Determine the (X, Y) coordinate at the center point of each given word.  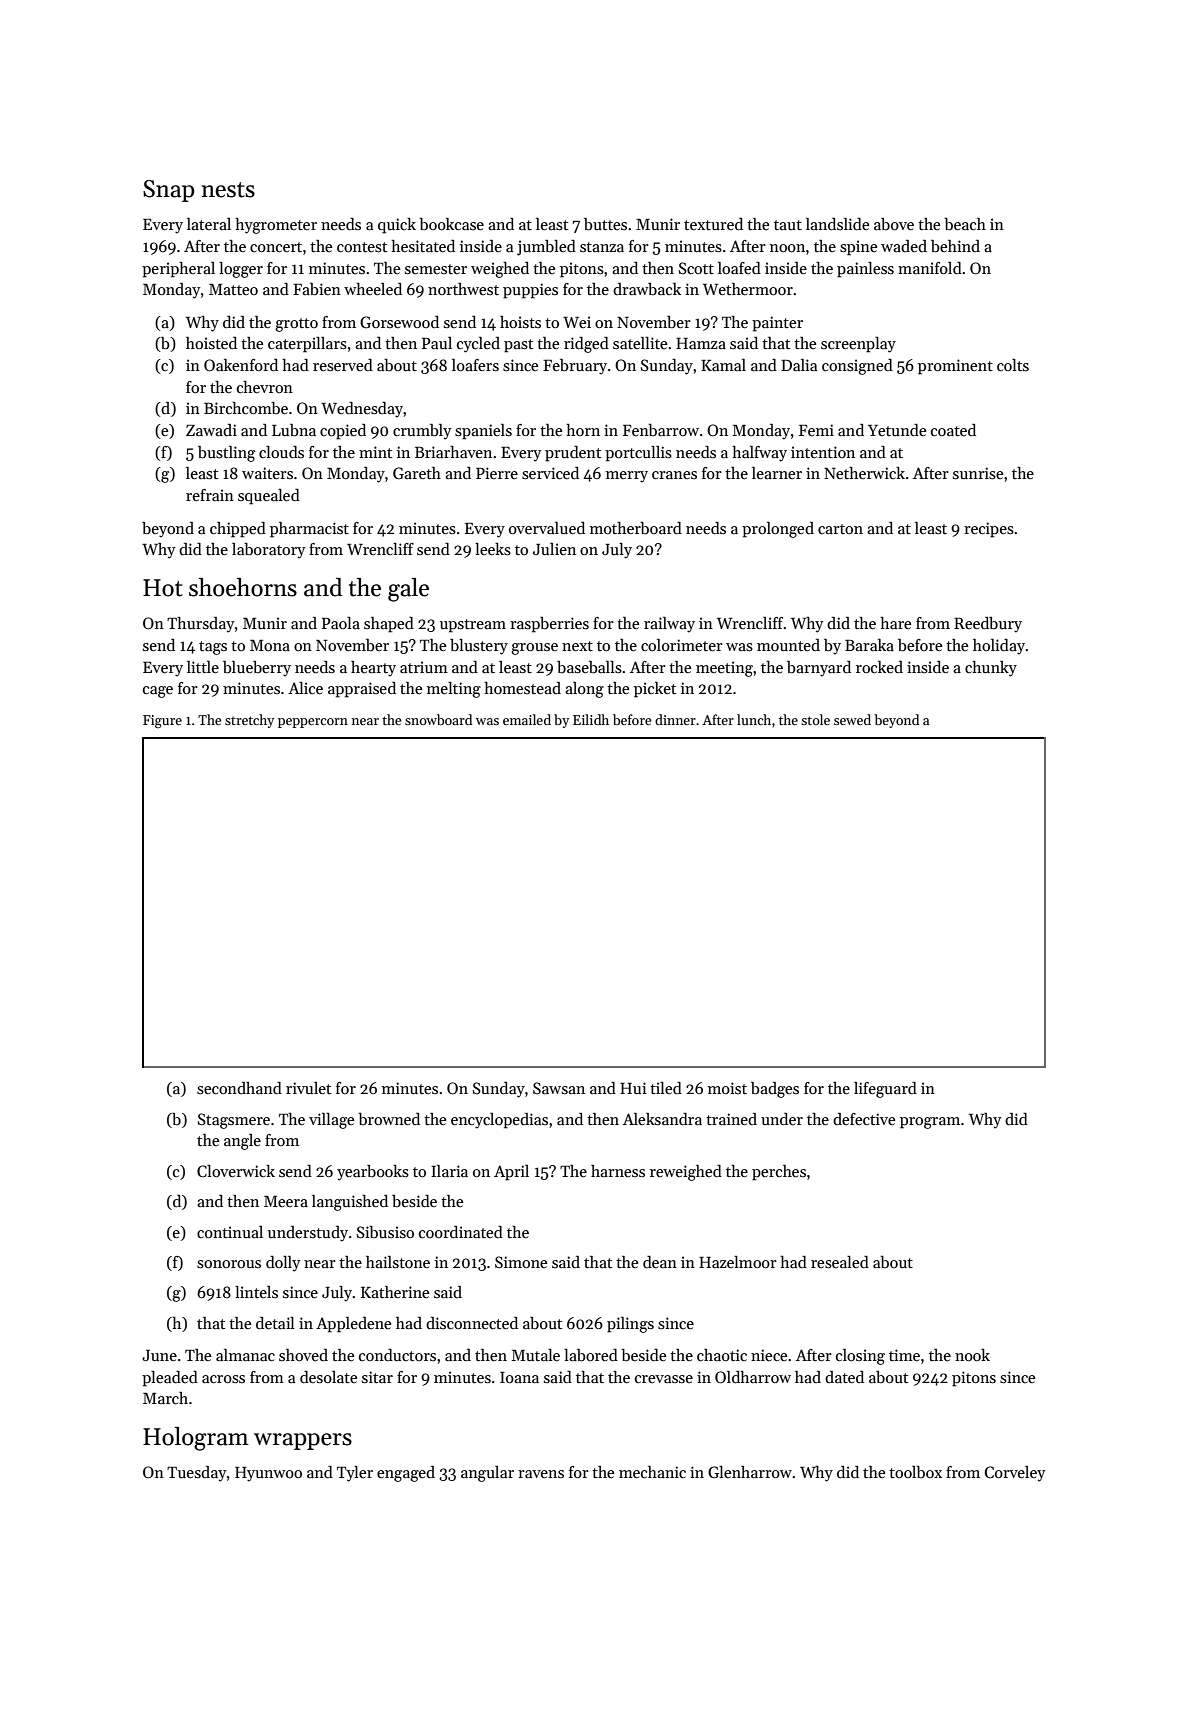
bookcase (451, 224)
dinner (675, 719)
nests (228, 190)
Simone (521, 1262)
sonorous (229, 1264)
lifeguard (885, 1090)
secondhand (239, 1088)
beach (965, 224)
